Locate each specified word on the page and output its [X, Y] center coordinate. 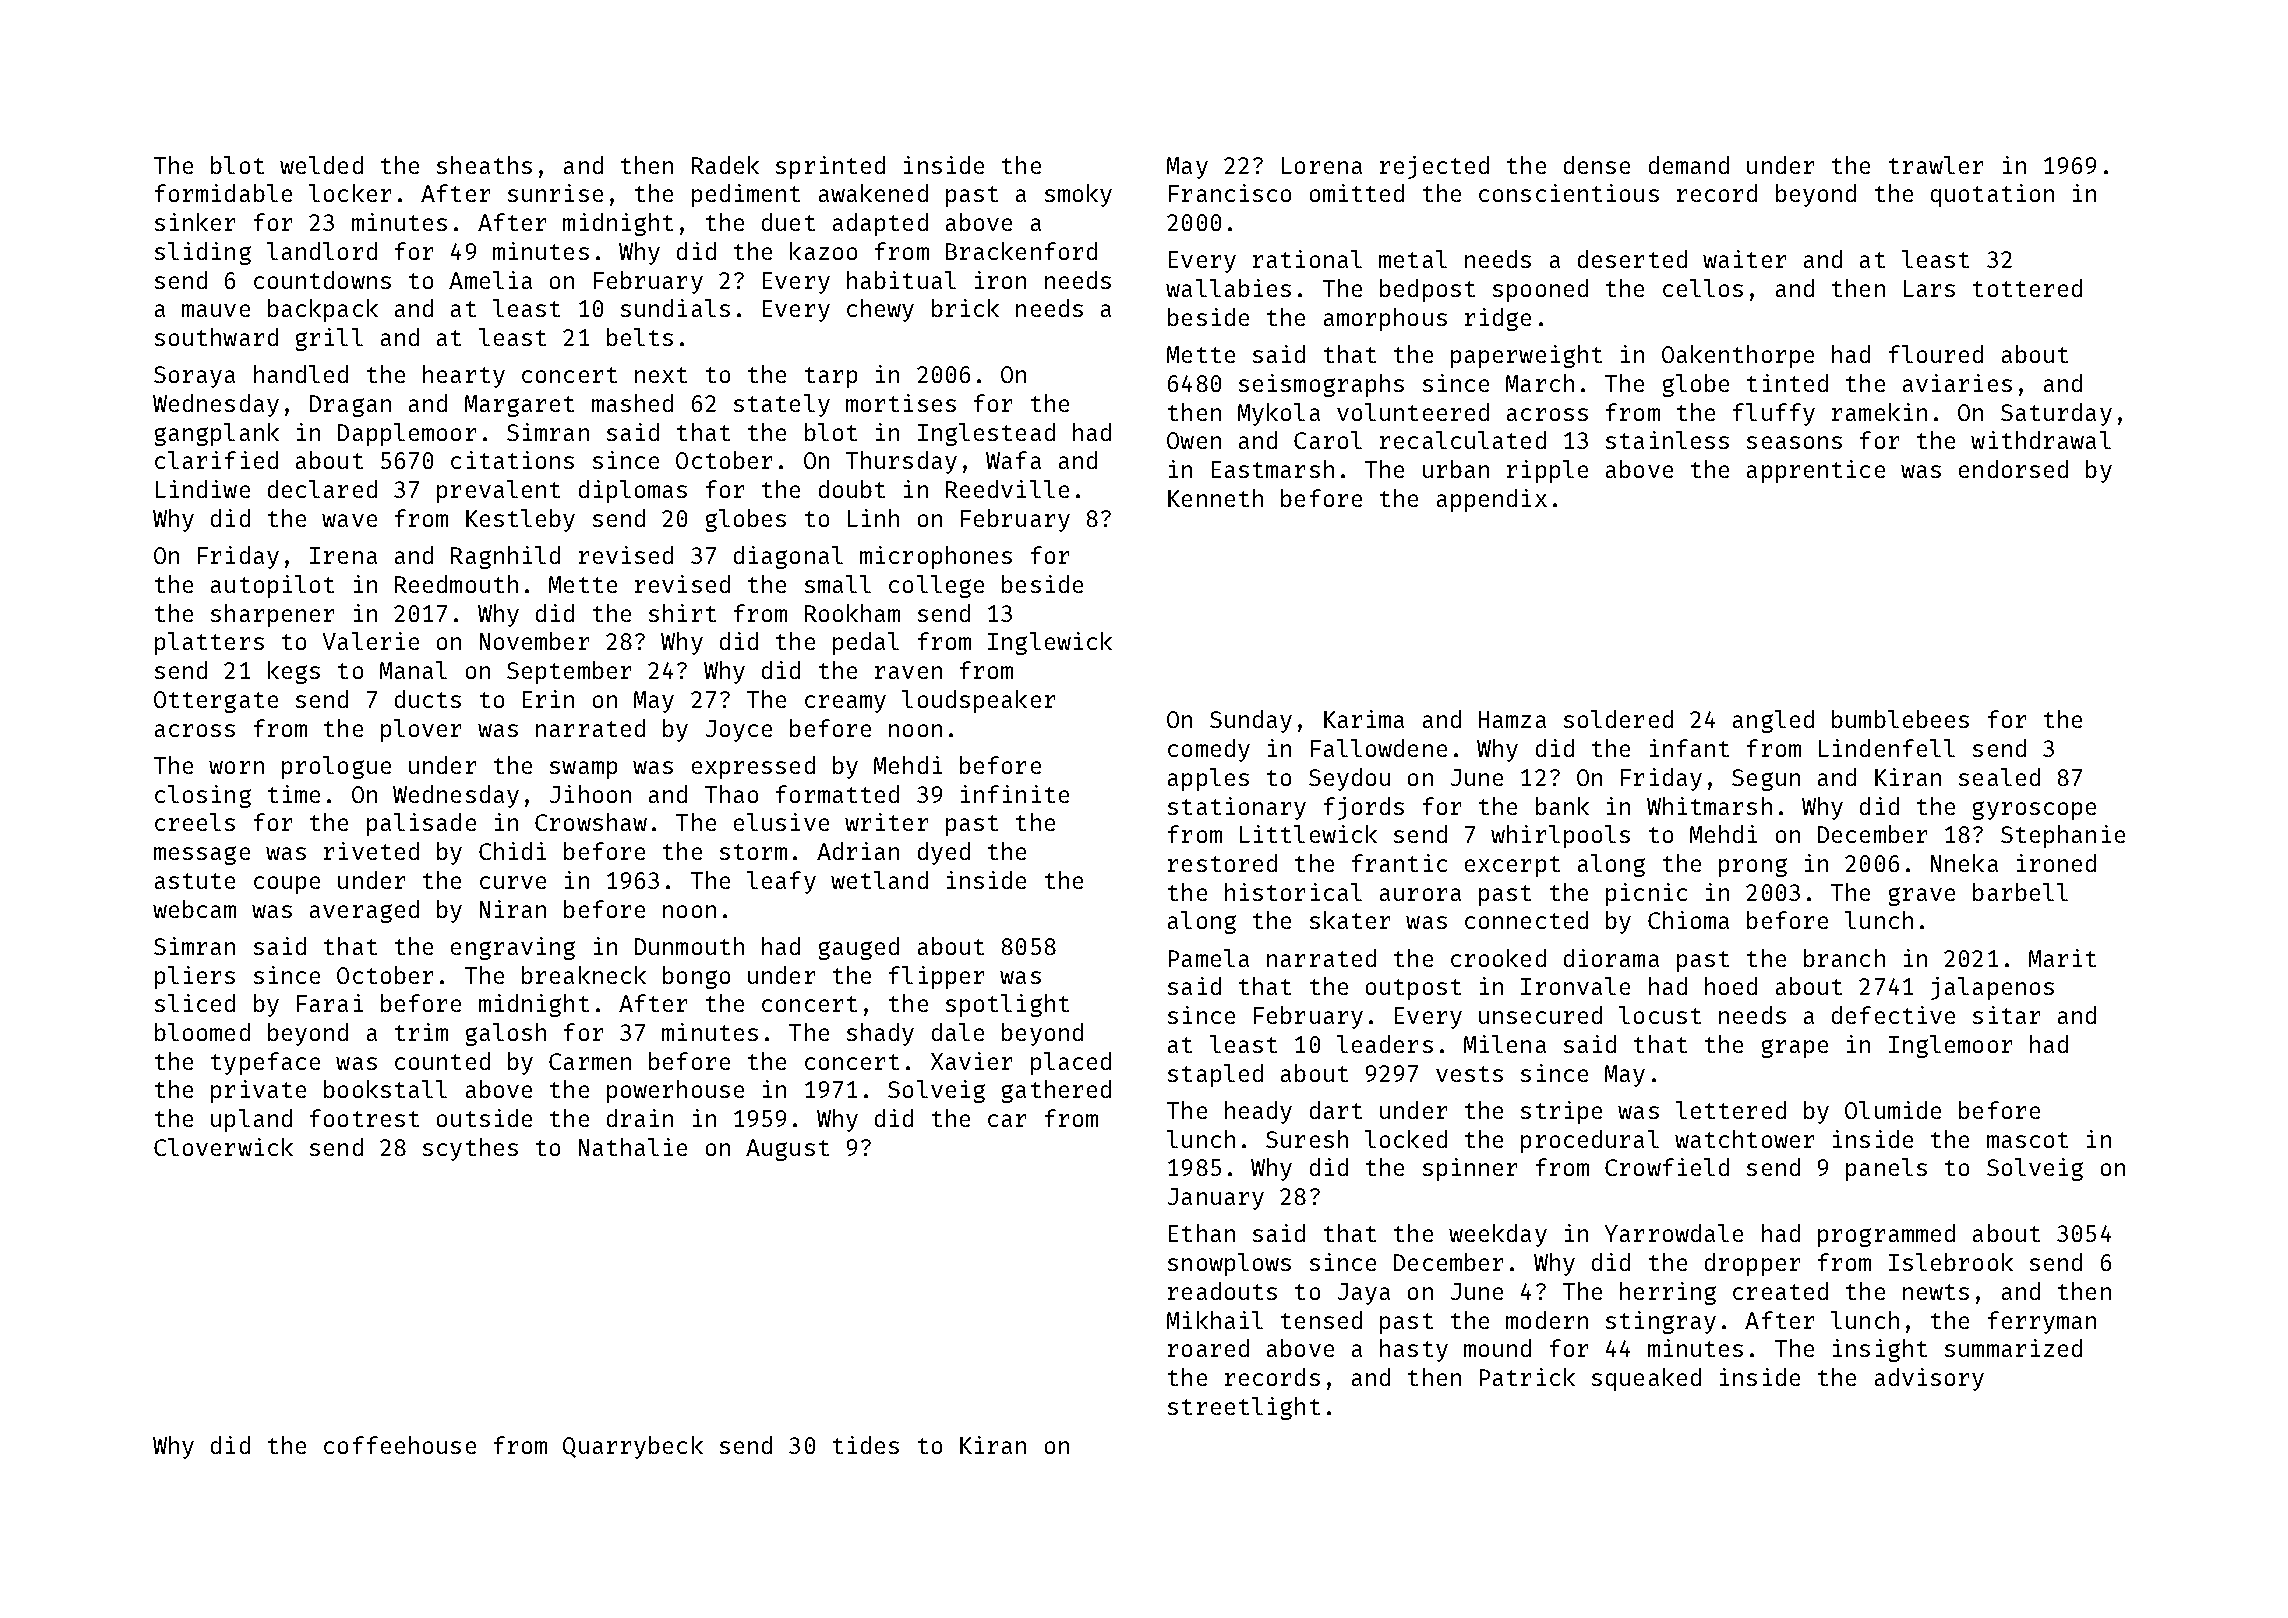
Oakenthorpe [1738, 356]
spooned [1540, 290]
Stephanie [2063, 836]
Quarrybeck [633, 1447]
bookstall [385, 1089]
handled [301, 374]
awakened [873, 193]
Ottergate [216, 702]
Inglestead [986, 434]
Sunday [1251, 721]
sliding [203, 253]
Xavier [971, 1061]
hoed [1731, 986]
